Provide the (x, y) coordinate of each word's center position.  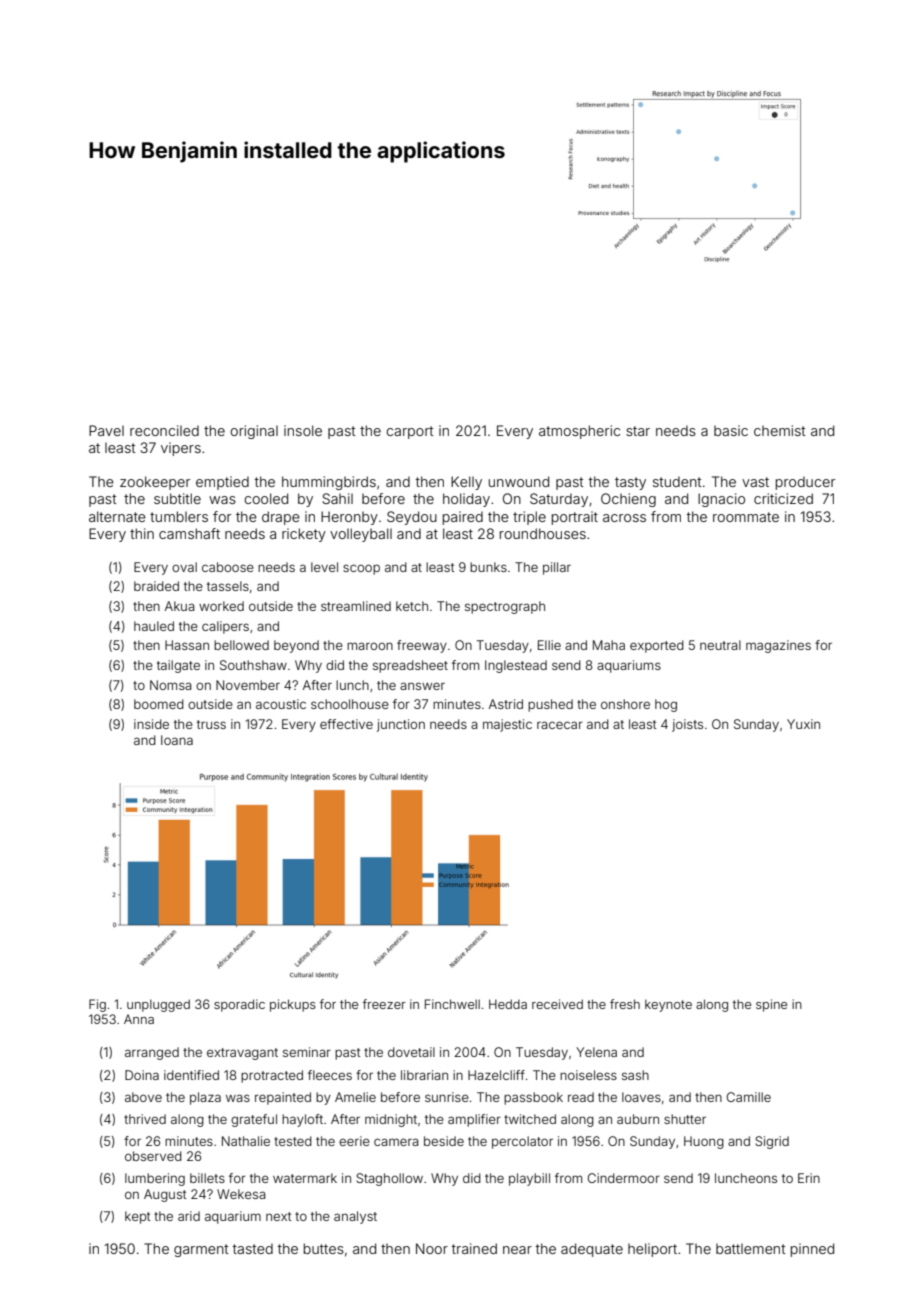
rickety (304, 535)
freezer (384, 1004)
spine (771, 1005)
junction (401, 725)
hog (666, 705)
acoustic (281, 704)
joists (687, 725)
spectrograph (505, 607)
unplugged (158, 1005)
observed (153, 1156)
